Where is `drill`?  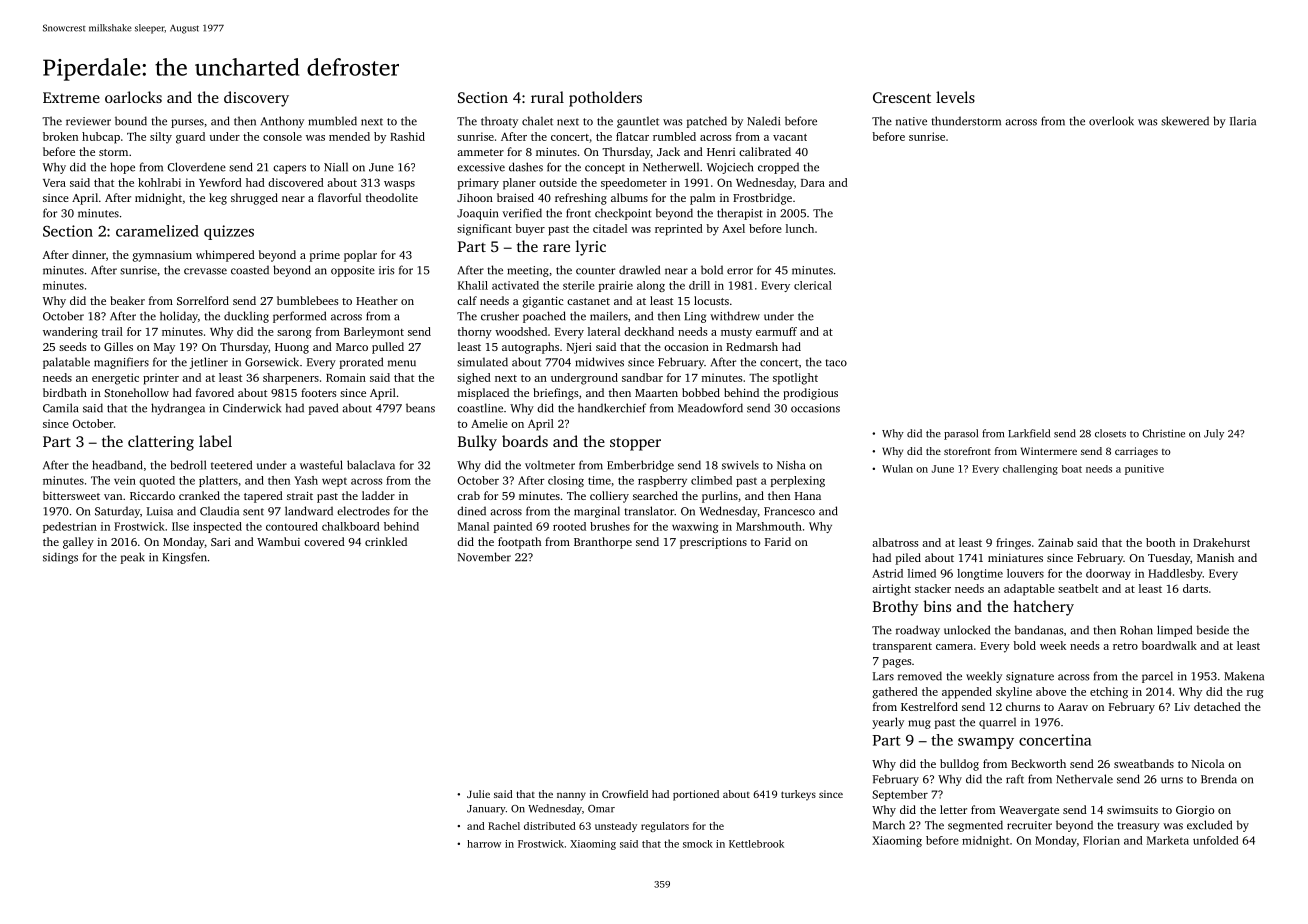 drill is located at coordinates (699, 285).
